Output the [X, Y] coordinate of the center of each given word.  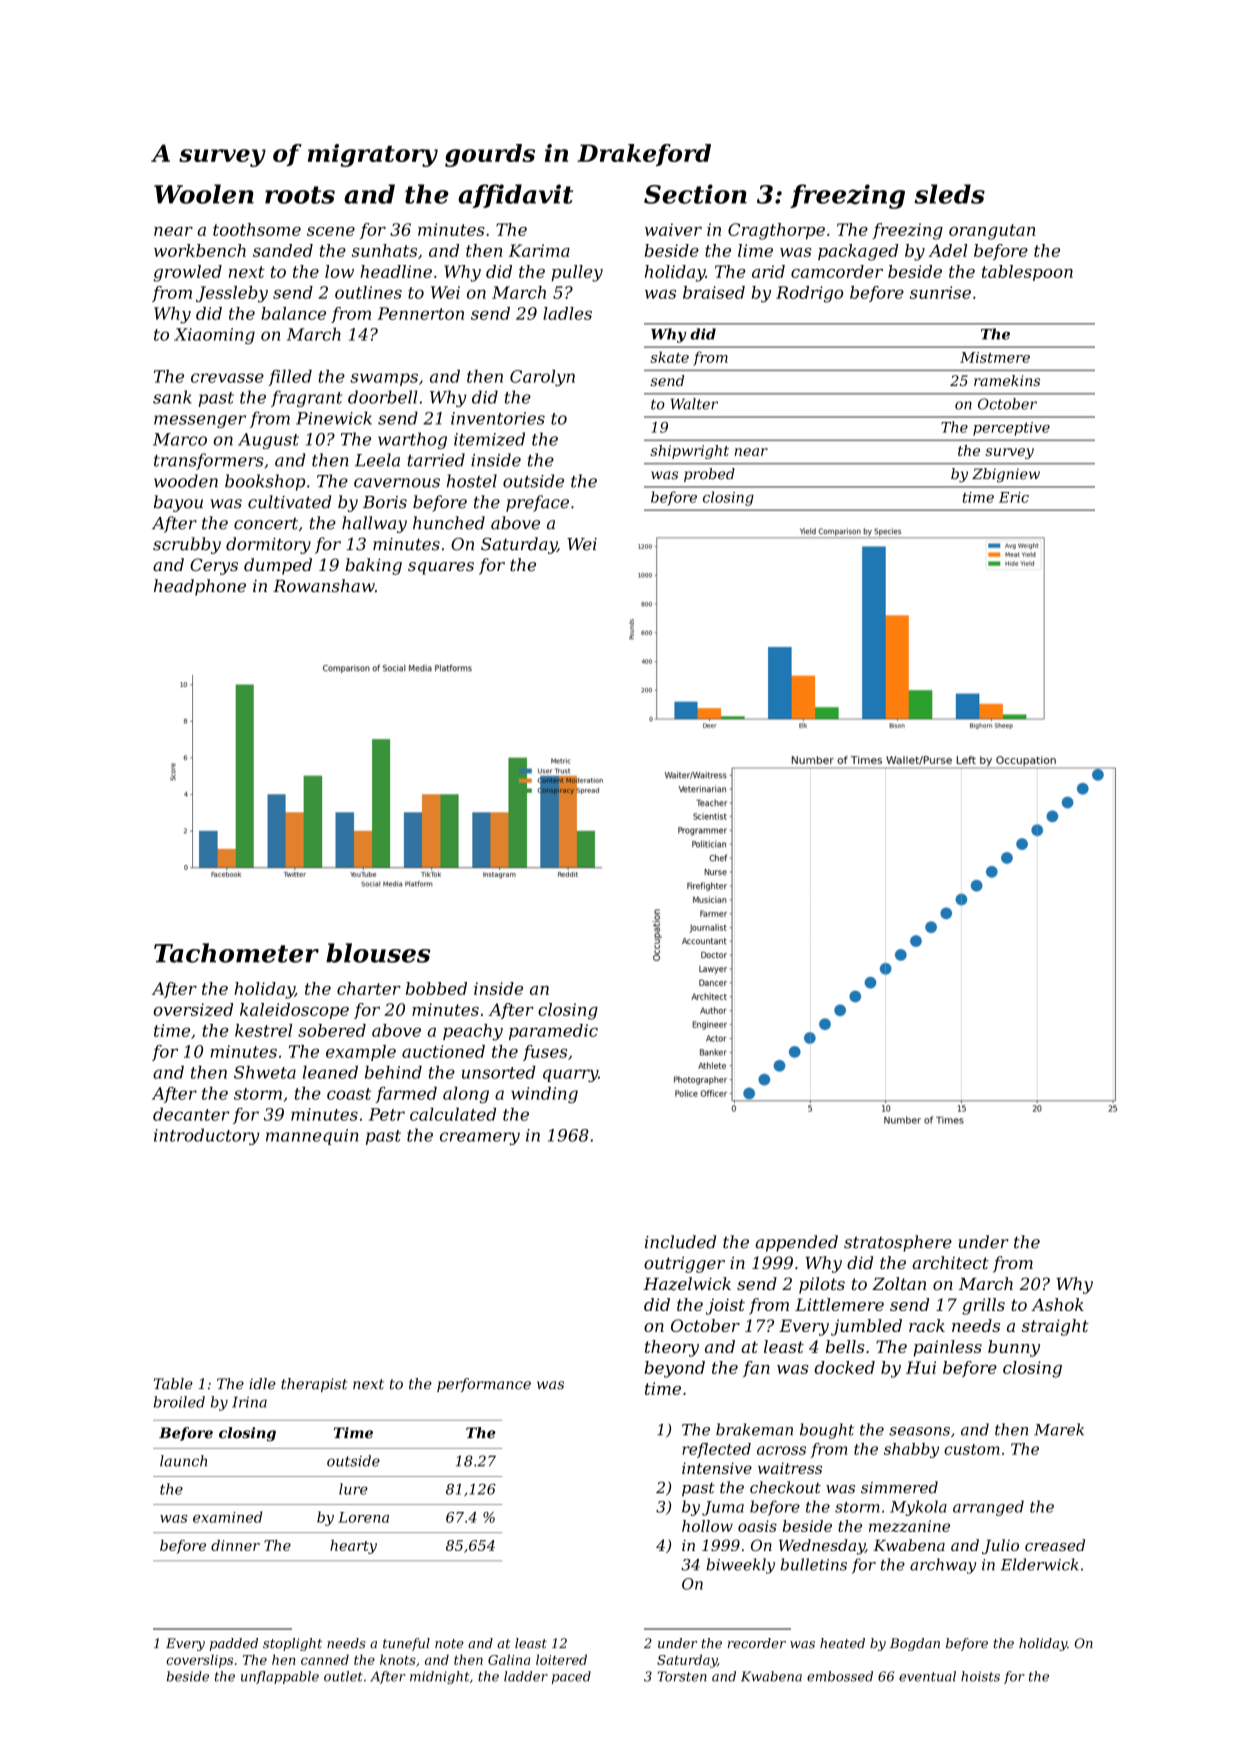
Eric [1014, 497]
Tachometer [236, 953]
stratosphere [898, 1243]
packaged [858, 252]
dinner [235, 1545]
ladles [567, 313]
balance [293, 313]
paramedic [553, 1032]
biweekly [740, 1566]
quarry [570, 1075]
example [361, 1053]
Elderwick [1040, 1564]
